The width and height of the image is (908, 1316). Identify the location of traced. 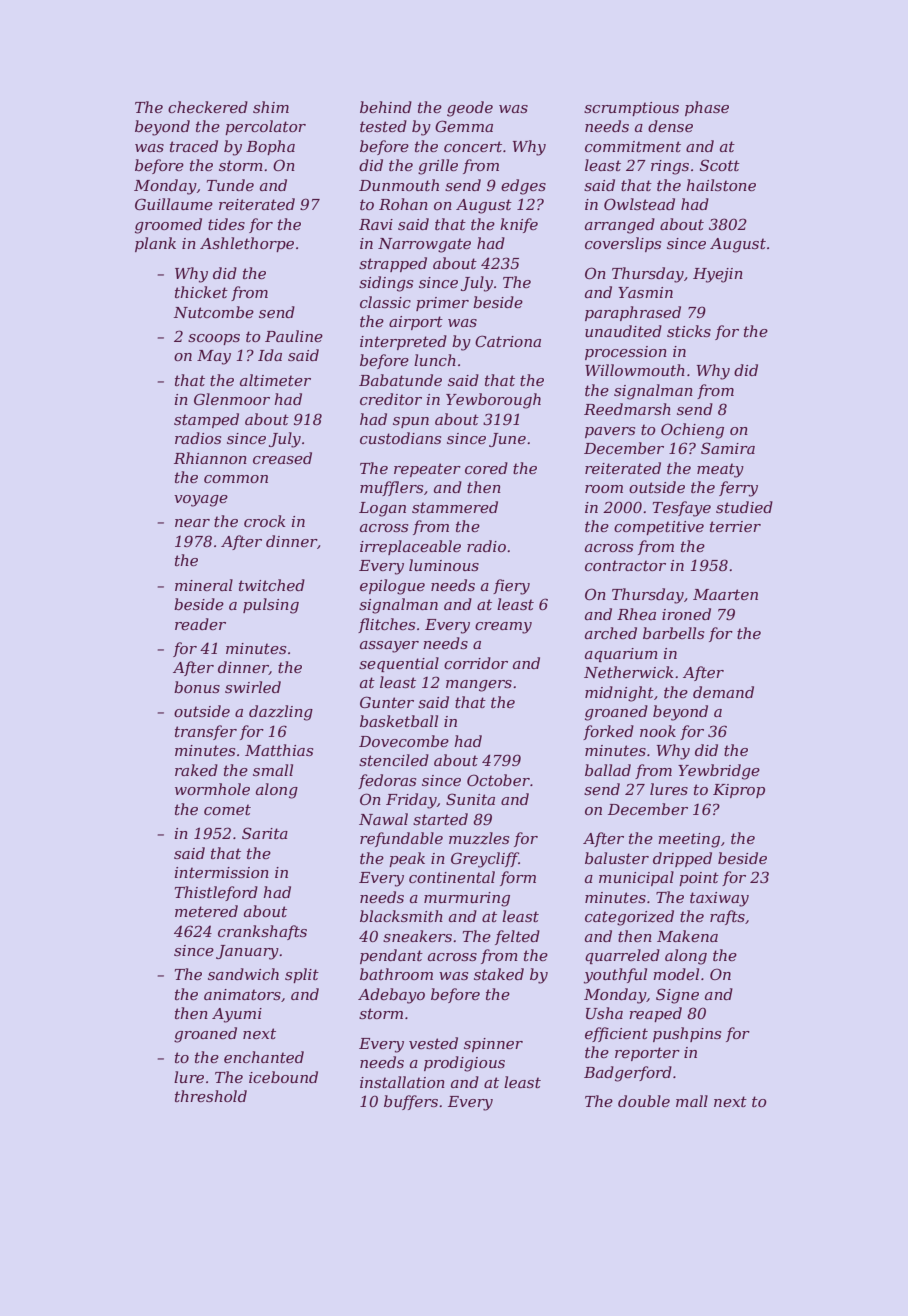
(194, 146).
